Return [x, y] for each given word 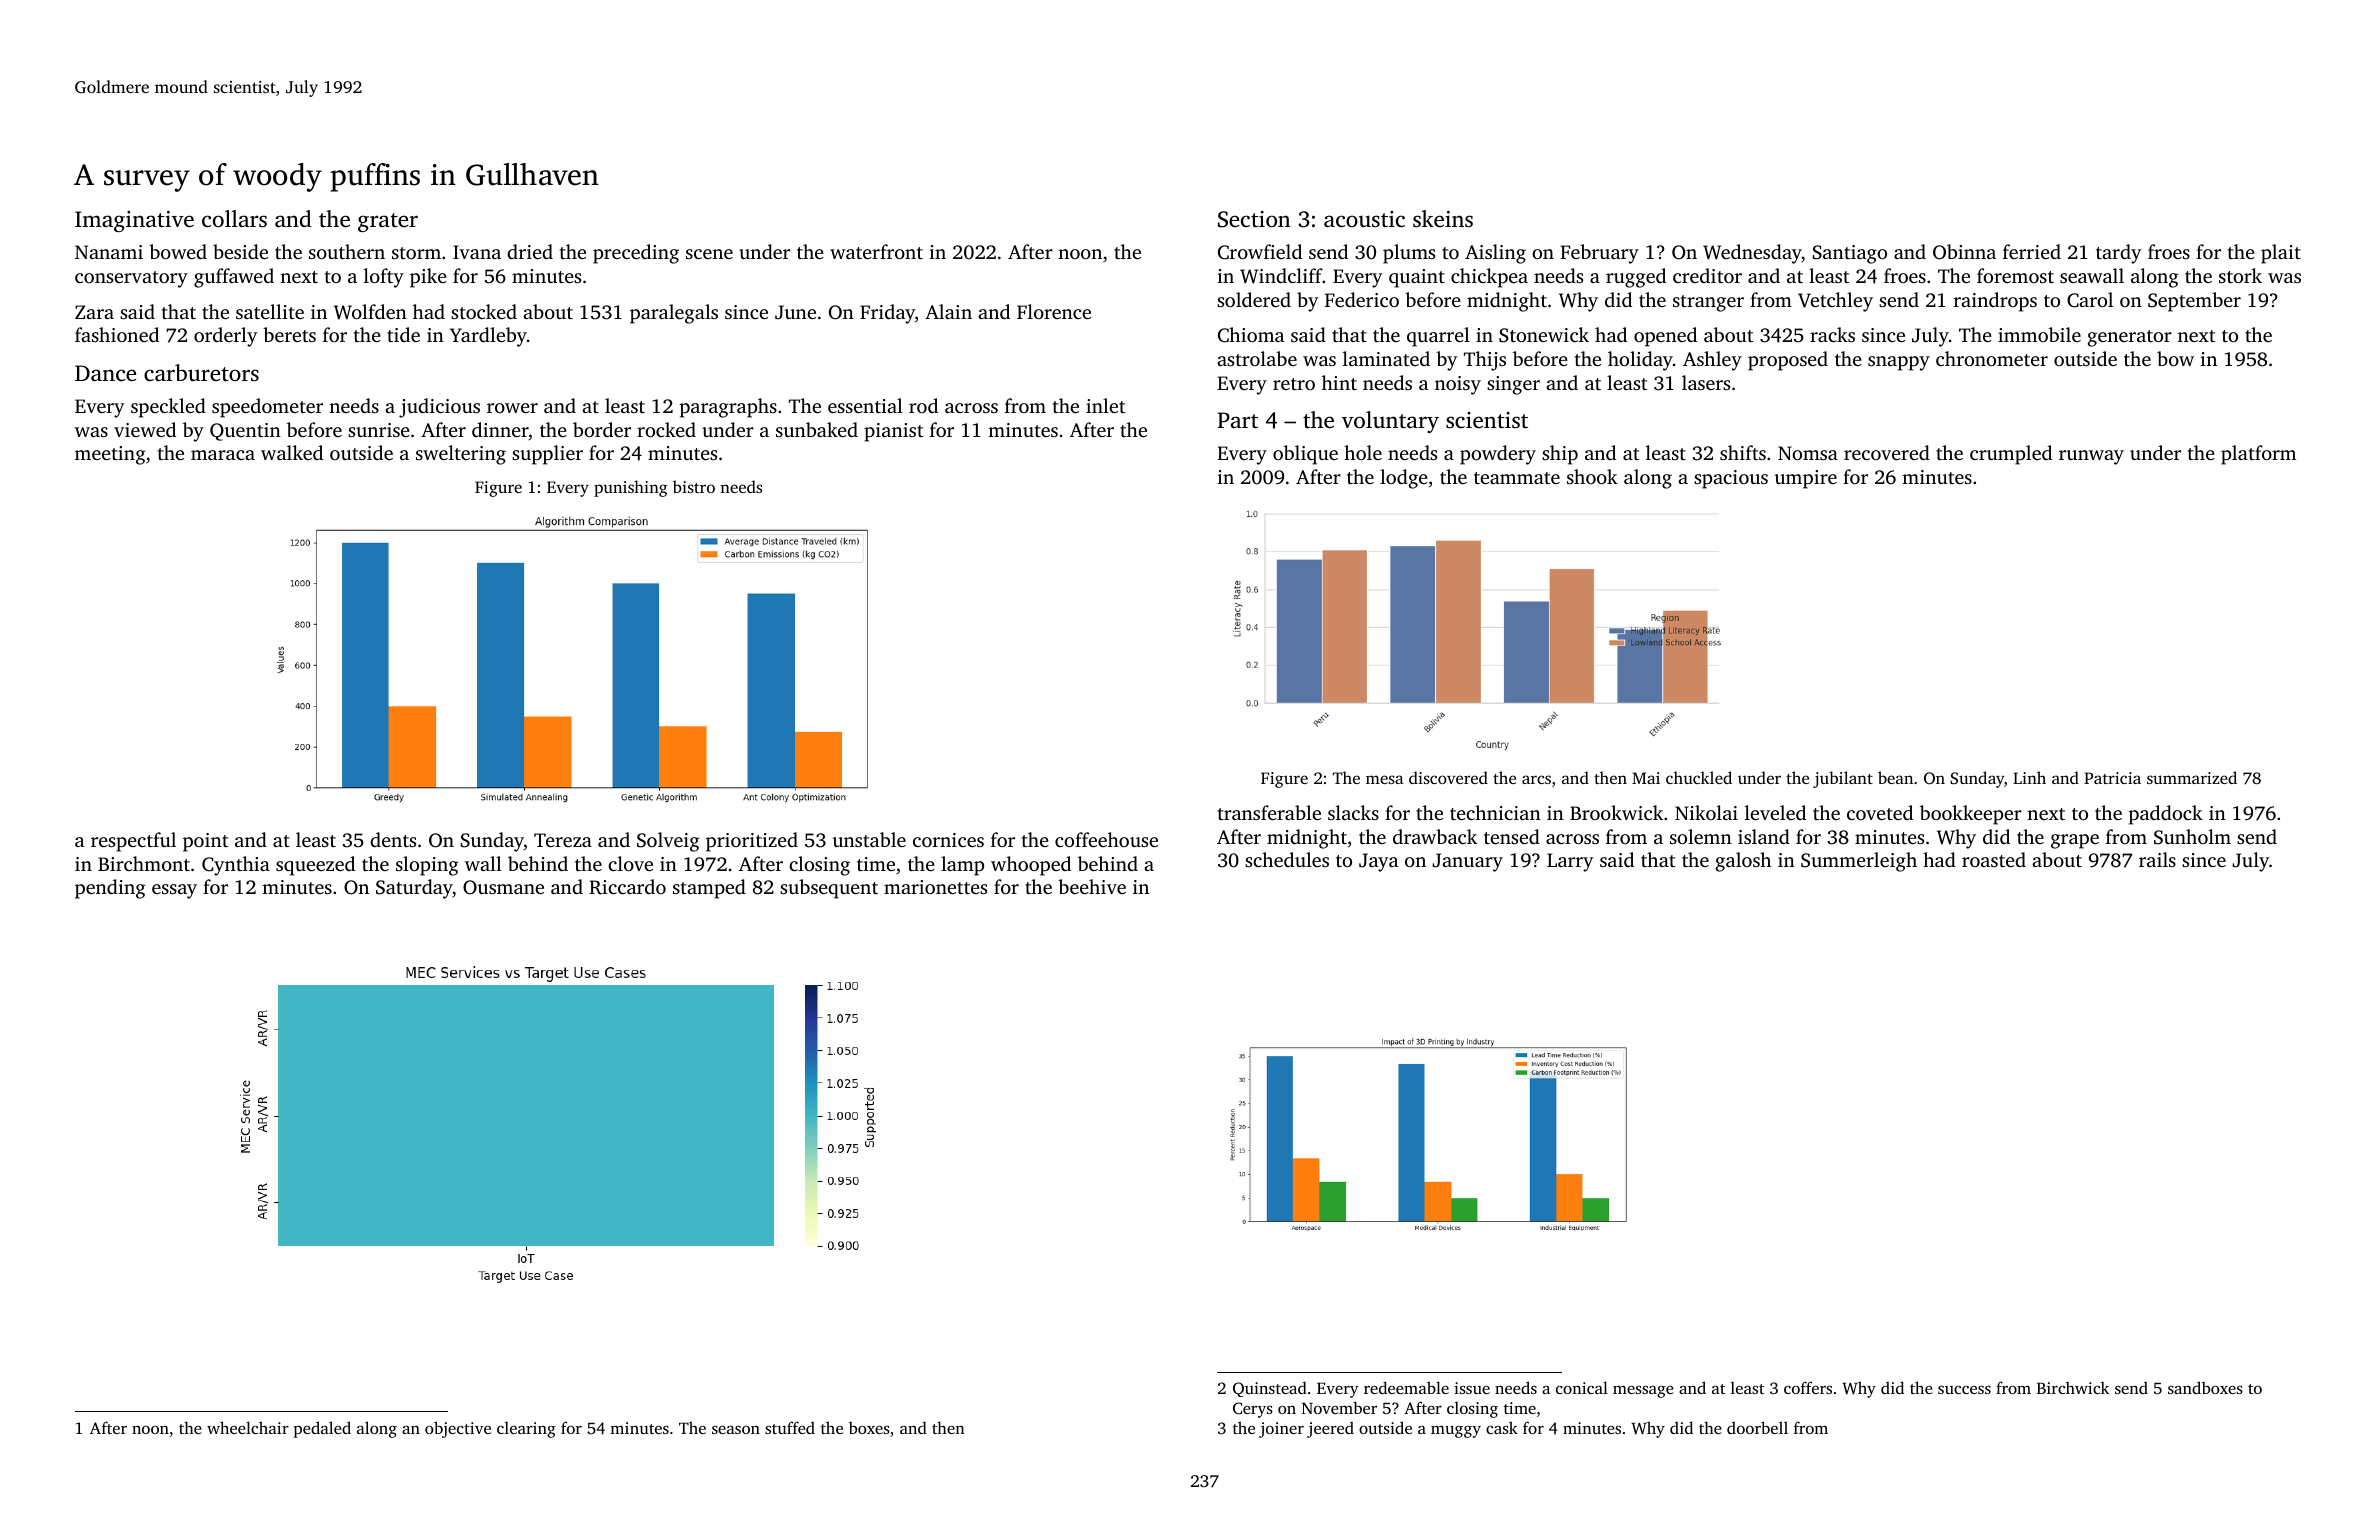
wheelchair [248, 1427]
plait [2281, 254]
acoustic [1364, 219]
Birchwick [2073, 1388]
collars [234, 219]
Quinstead [1270, 1389]
